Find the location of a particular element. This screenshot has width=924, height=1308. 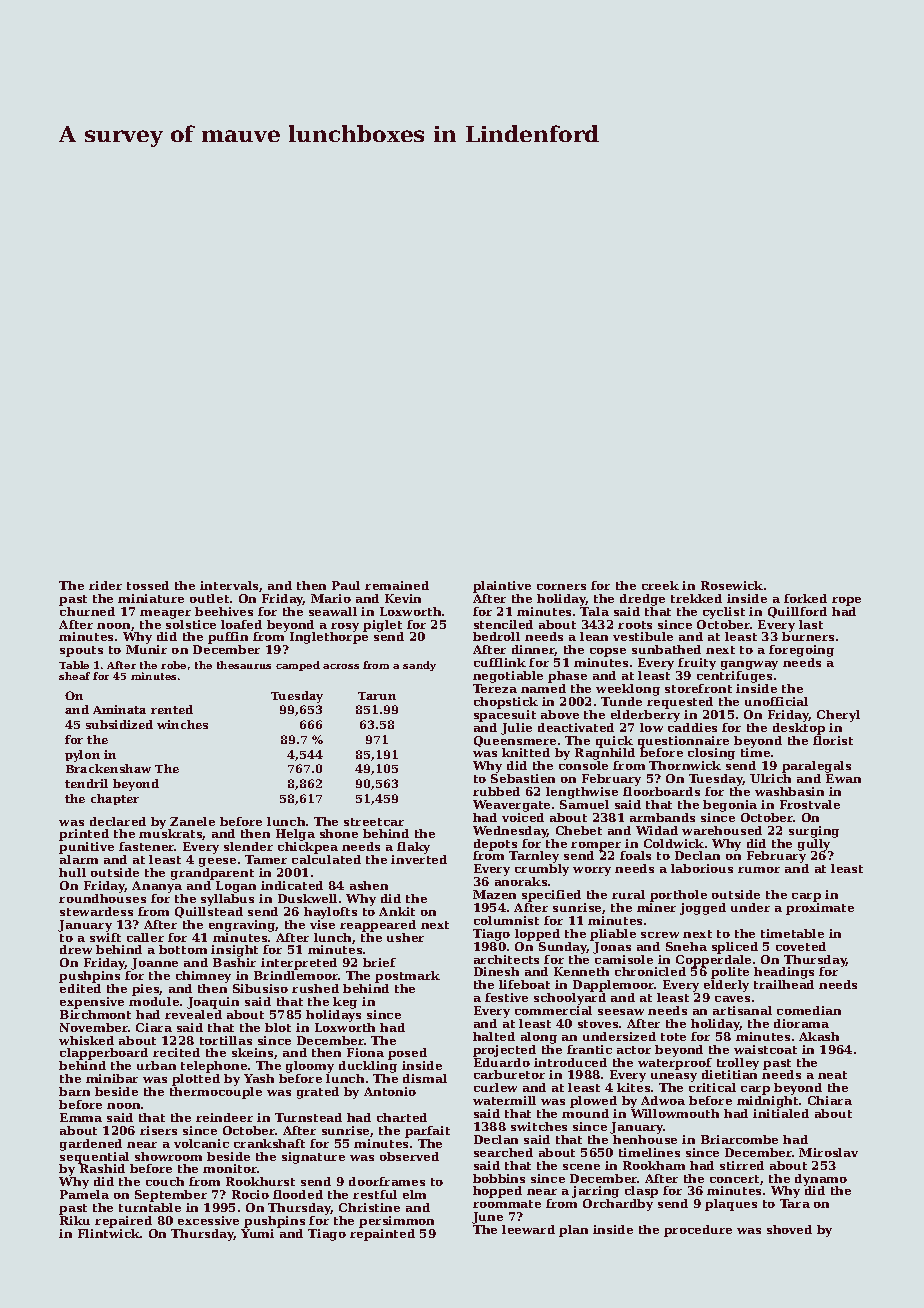

repainted is located at coordinates (382, 1235).
